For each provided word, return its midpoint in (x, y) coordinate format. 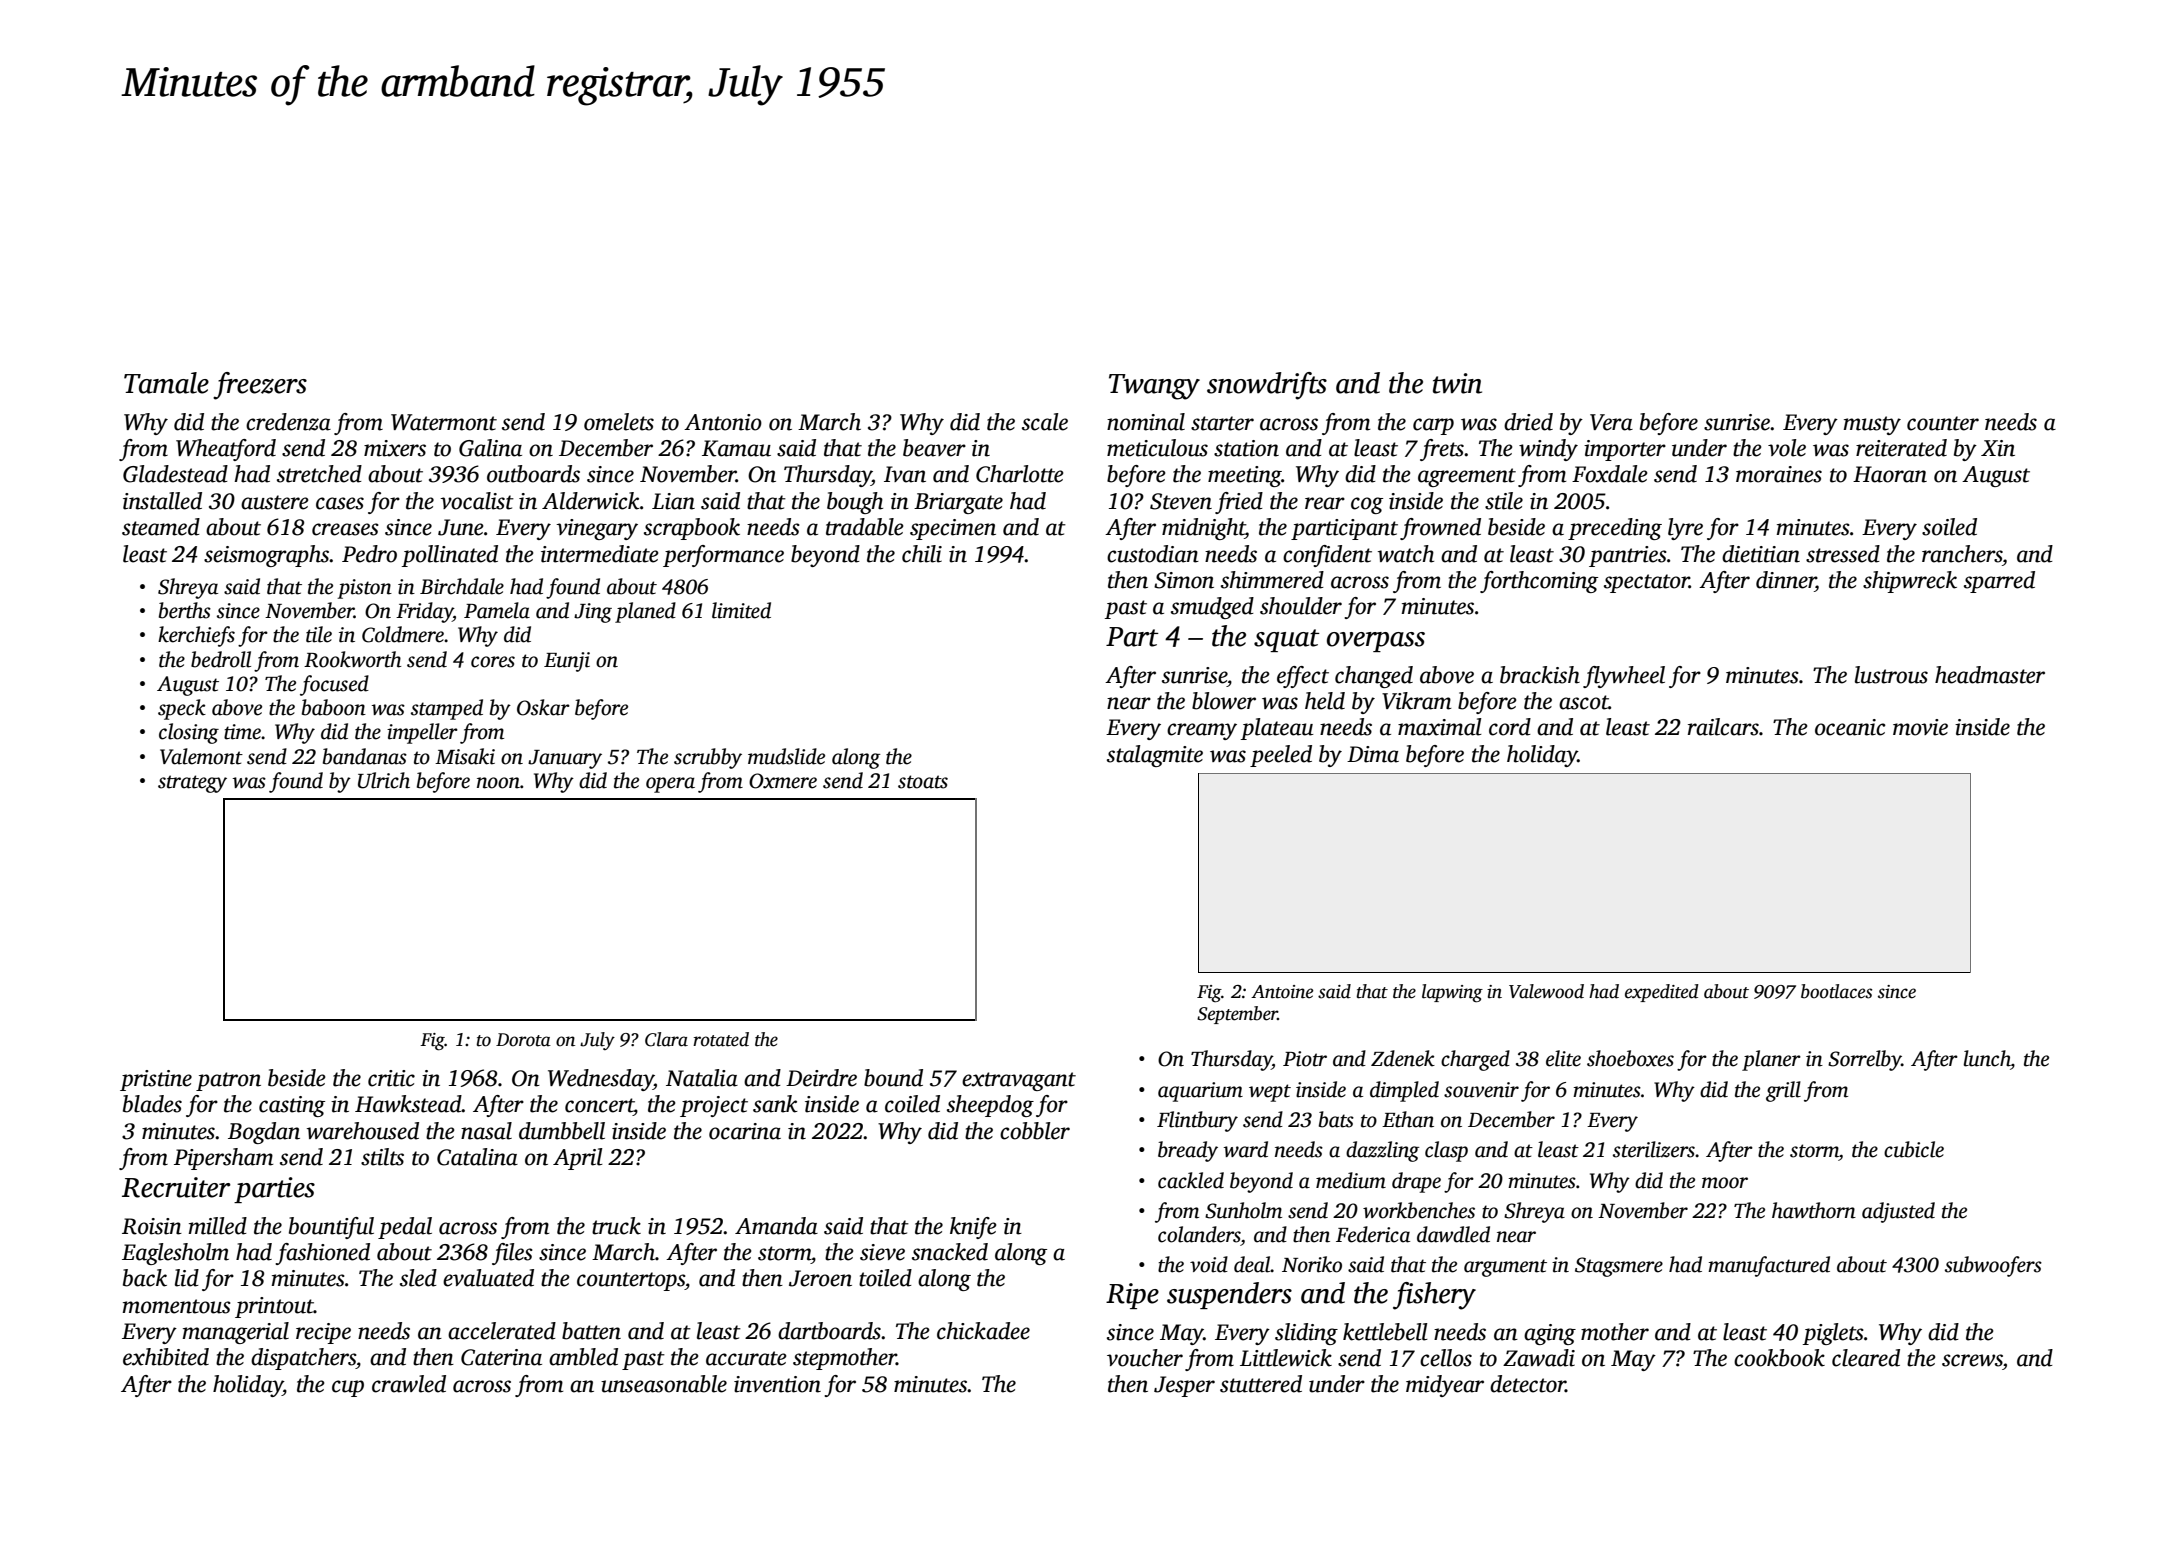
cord (1510, 727)
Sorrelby (1864, 1060)
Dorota (523, 1040)
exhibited (166, 1357)
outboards (533, 474)
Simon (1184, 580)
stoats (923, 782)
